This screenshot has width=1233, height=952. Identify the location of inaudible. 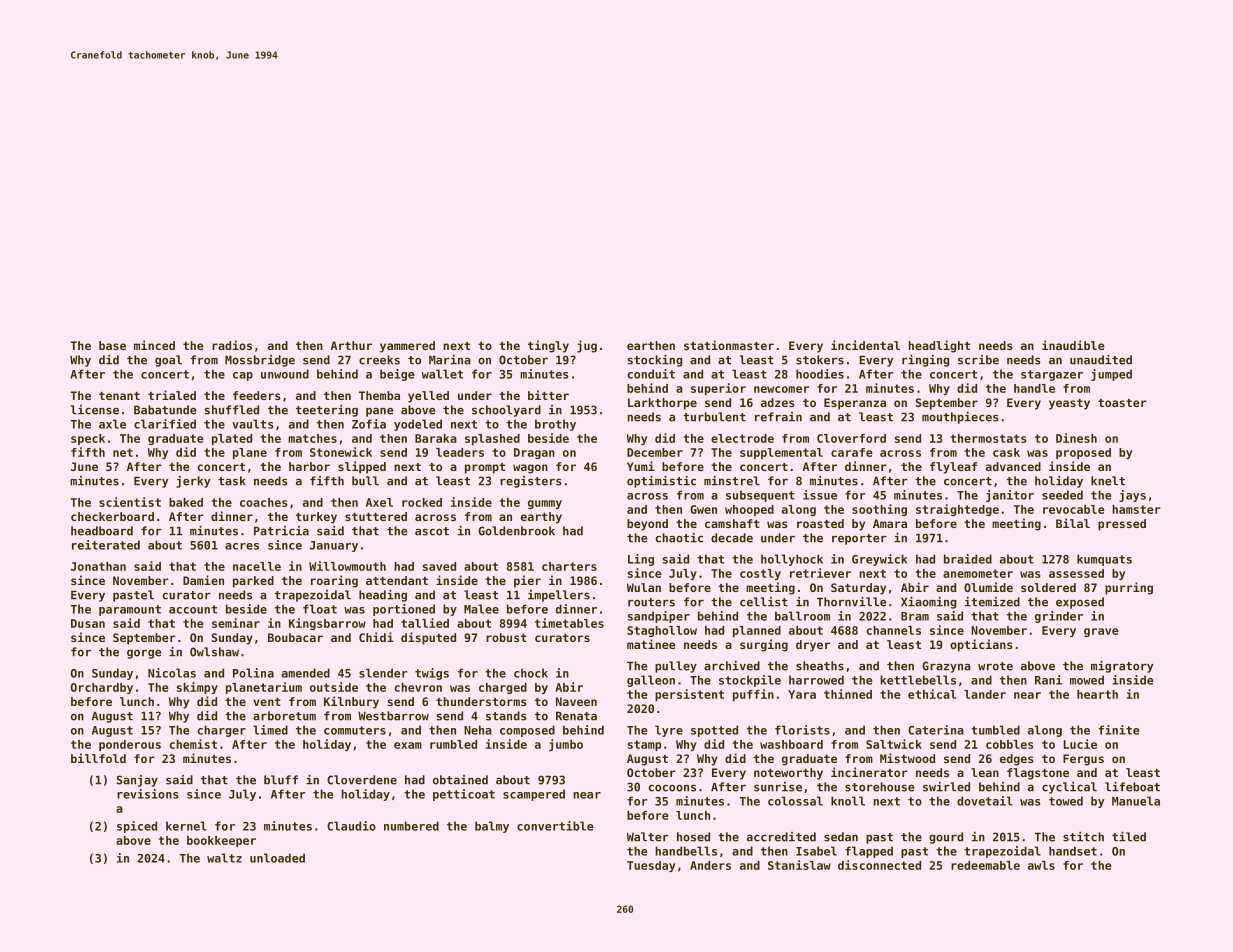
(1073, 345).
